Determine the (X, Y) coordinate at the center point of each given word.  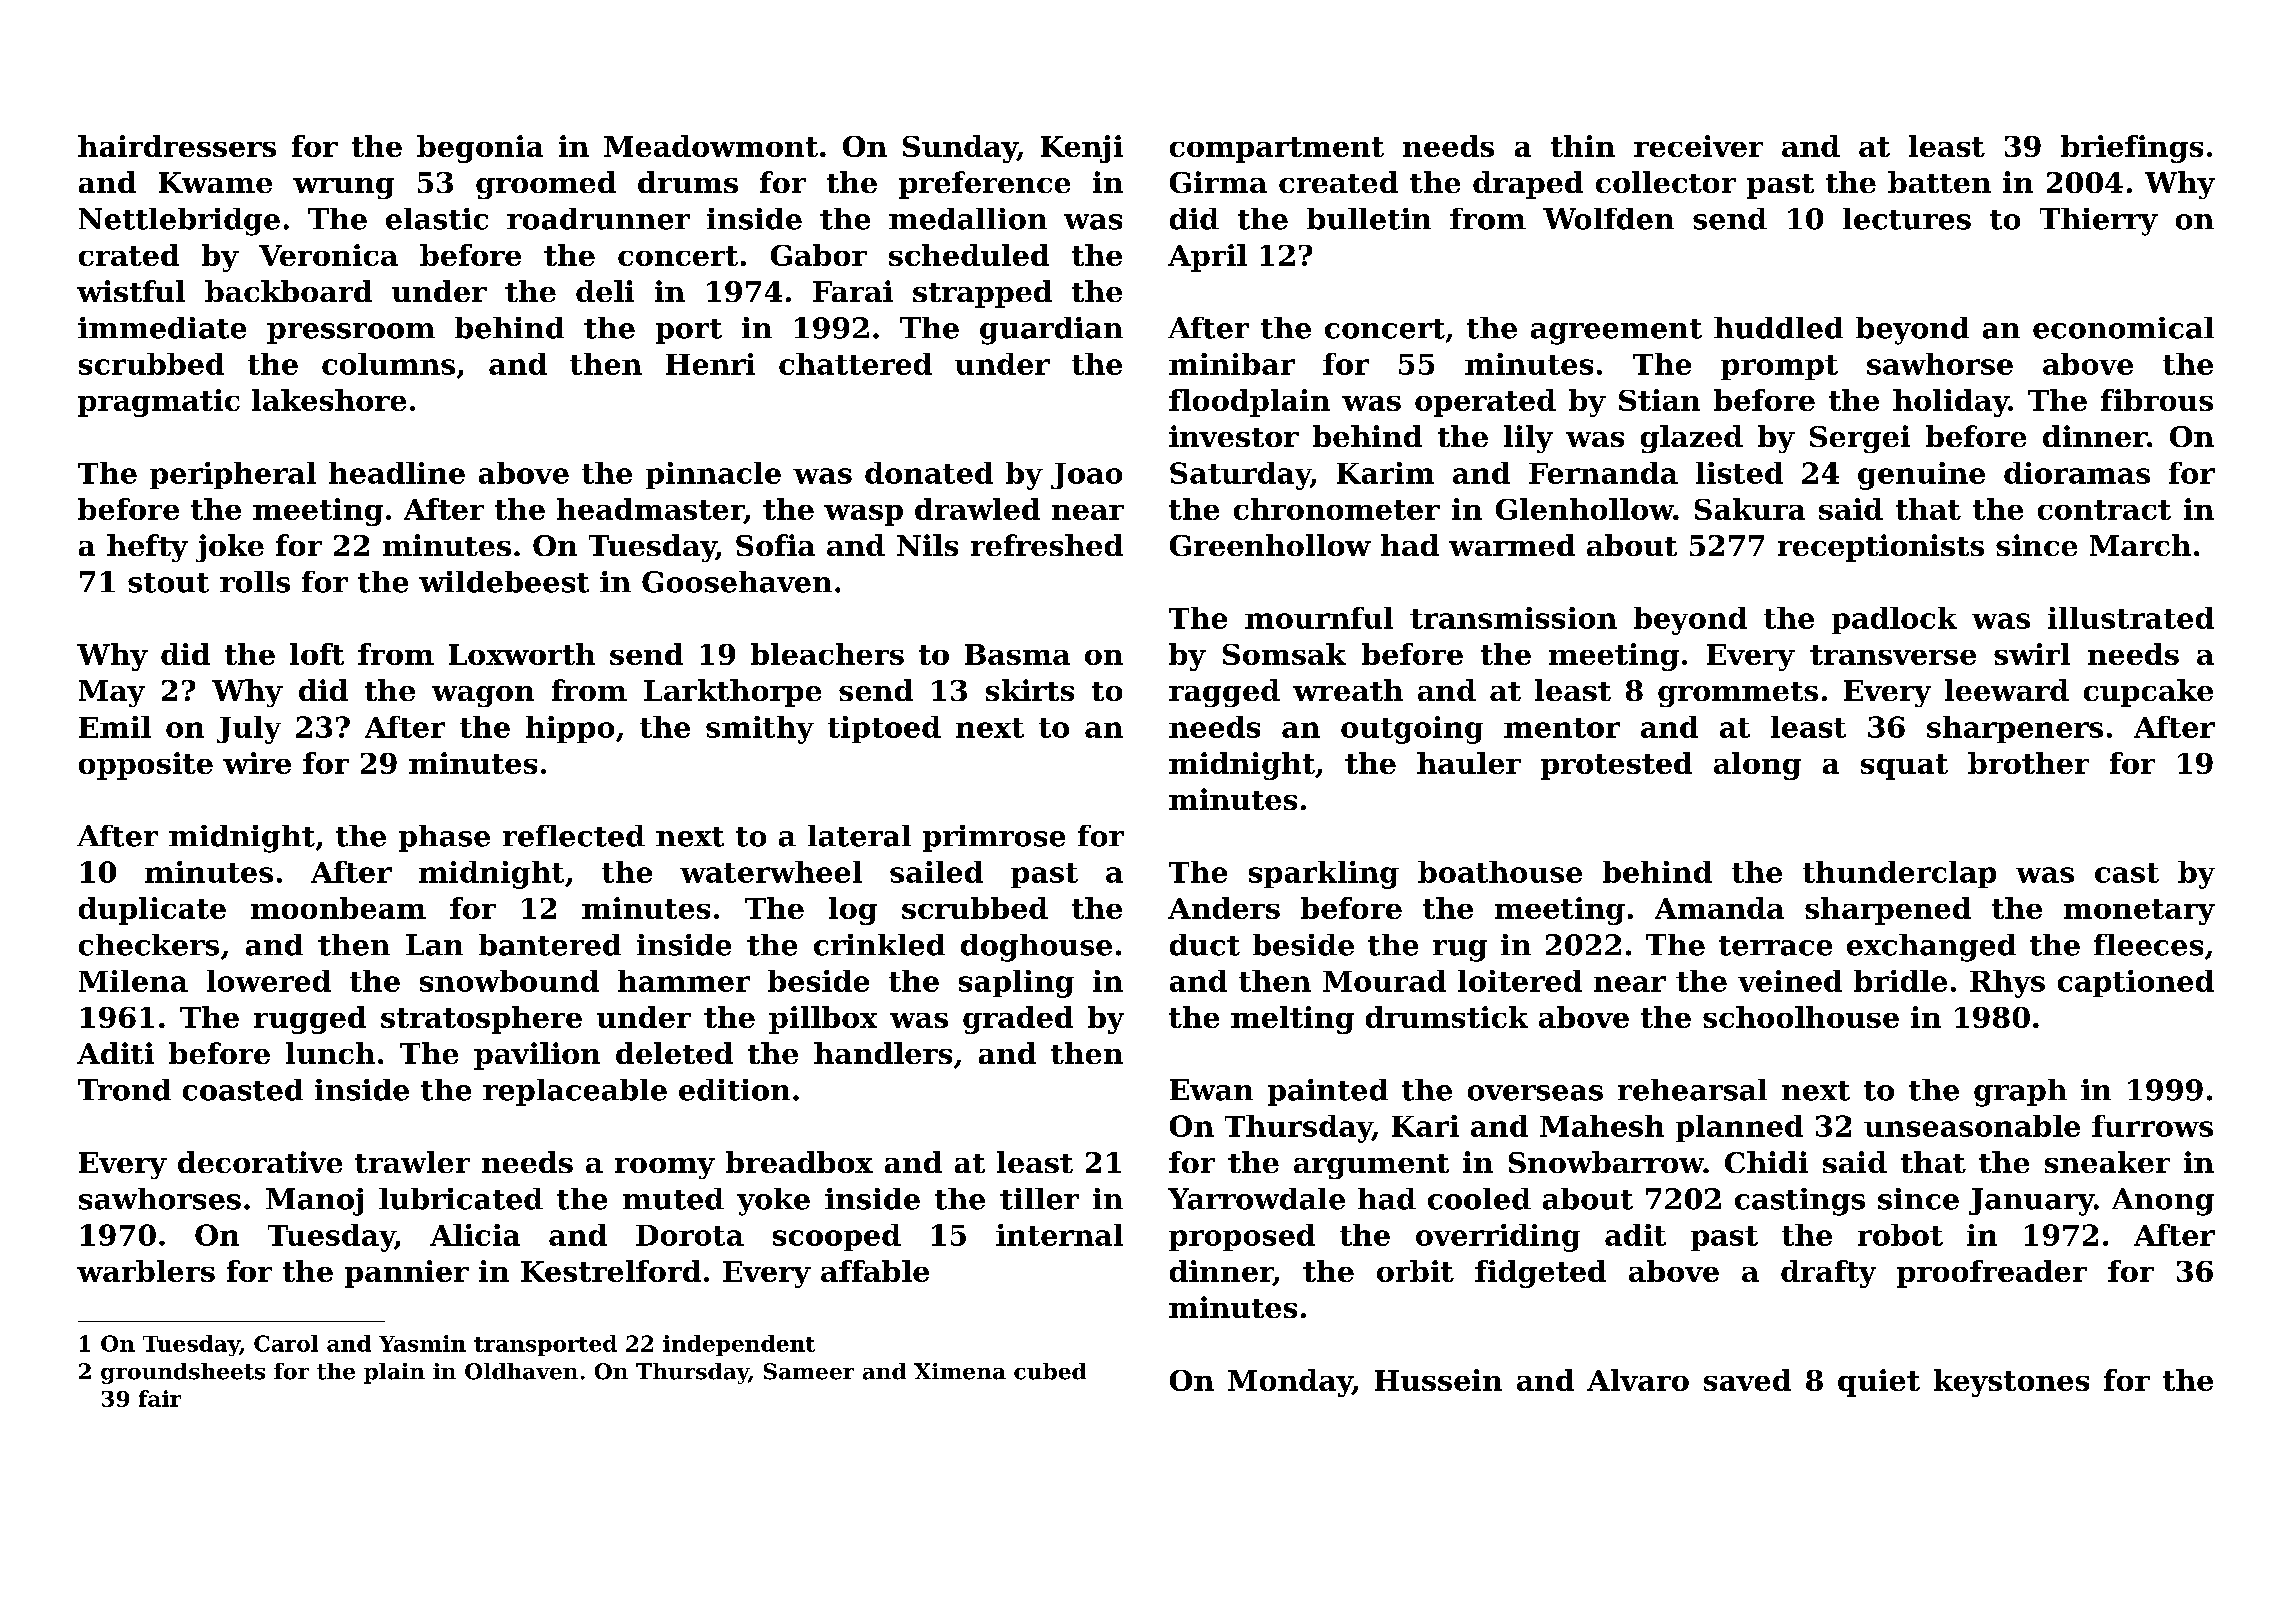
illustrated (2131, 618)
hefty (147, 548)
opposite (146, 766)
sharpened (1888, 911)
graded (1018, 1020)
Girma (1218, 182)
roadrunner (598, 219)
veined (1790, 981)
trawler (412, 1162)
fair (160, 1398)
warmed (1512, 545)
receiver (1698, 146)
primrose (994, 838)
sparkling (1324, 875)
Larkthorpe (732, 693)
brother (2028, 763)
